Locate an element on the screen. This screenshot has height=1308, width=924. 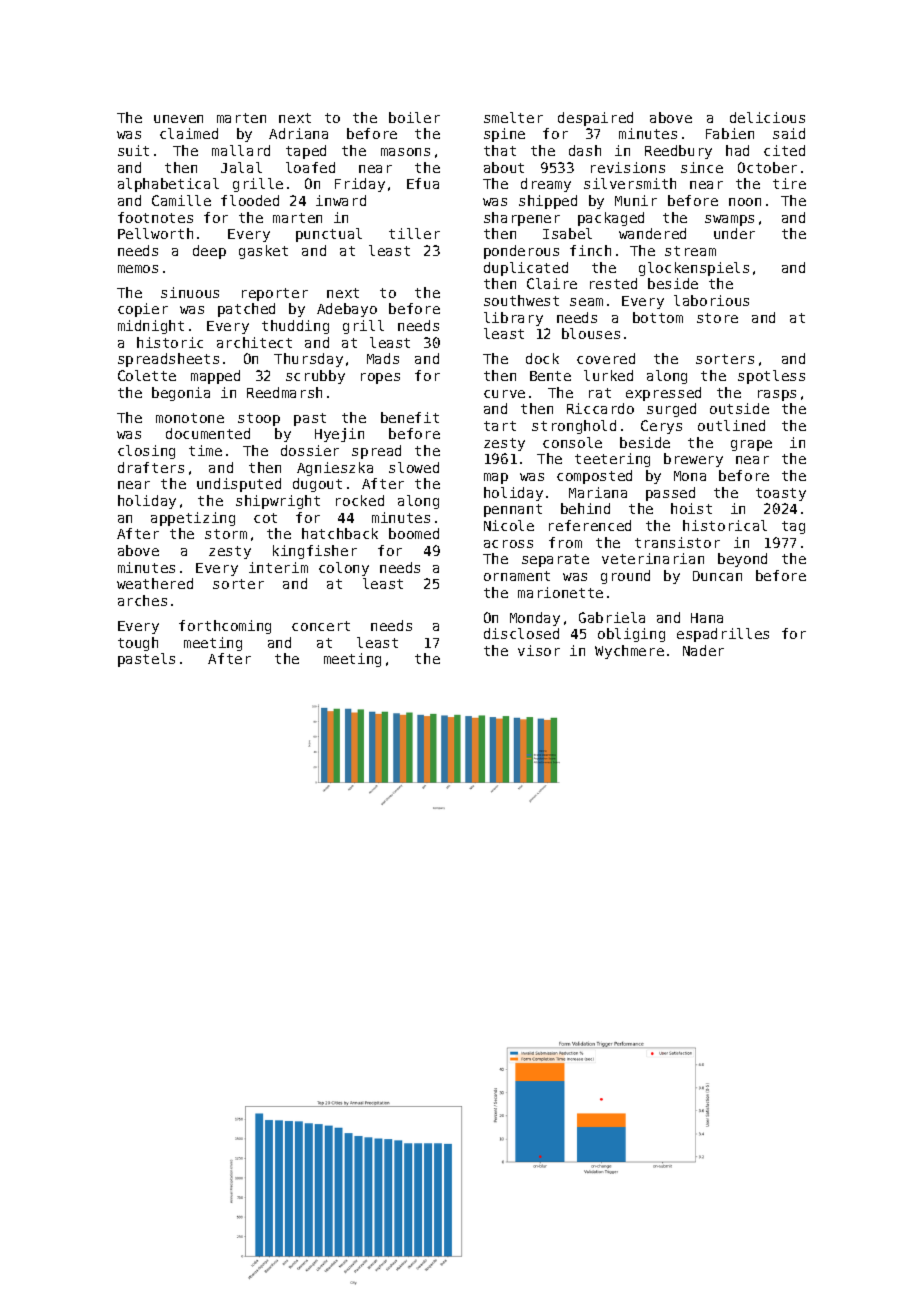
arches is located at coordinates (142, 600).
